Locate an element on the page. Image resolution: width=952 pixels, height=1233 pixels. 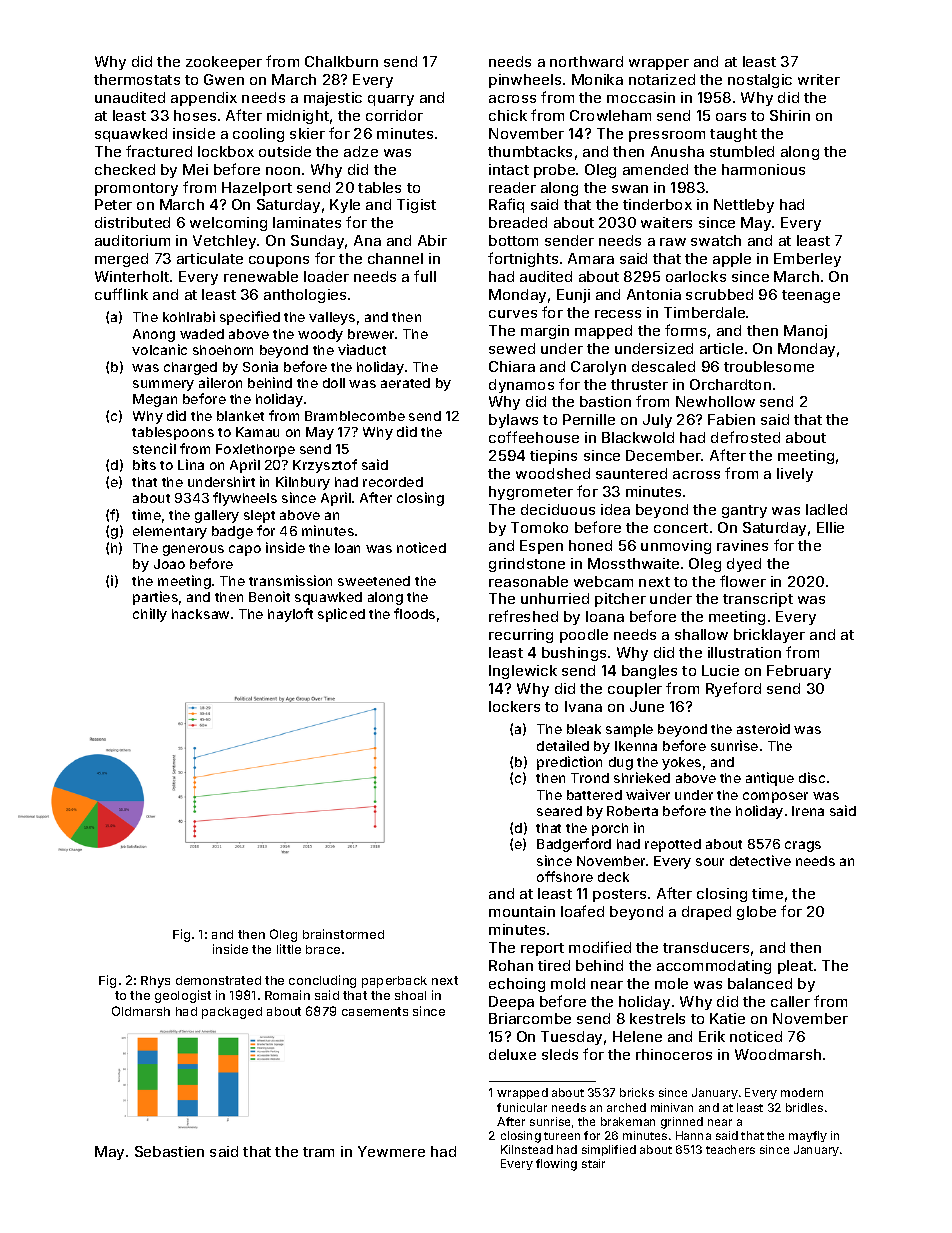
transducers is located at coordinates (706, 947).
